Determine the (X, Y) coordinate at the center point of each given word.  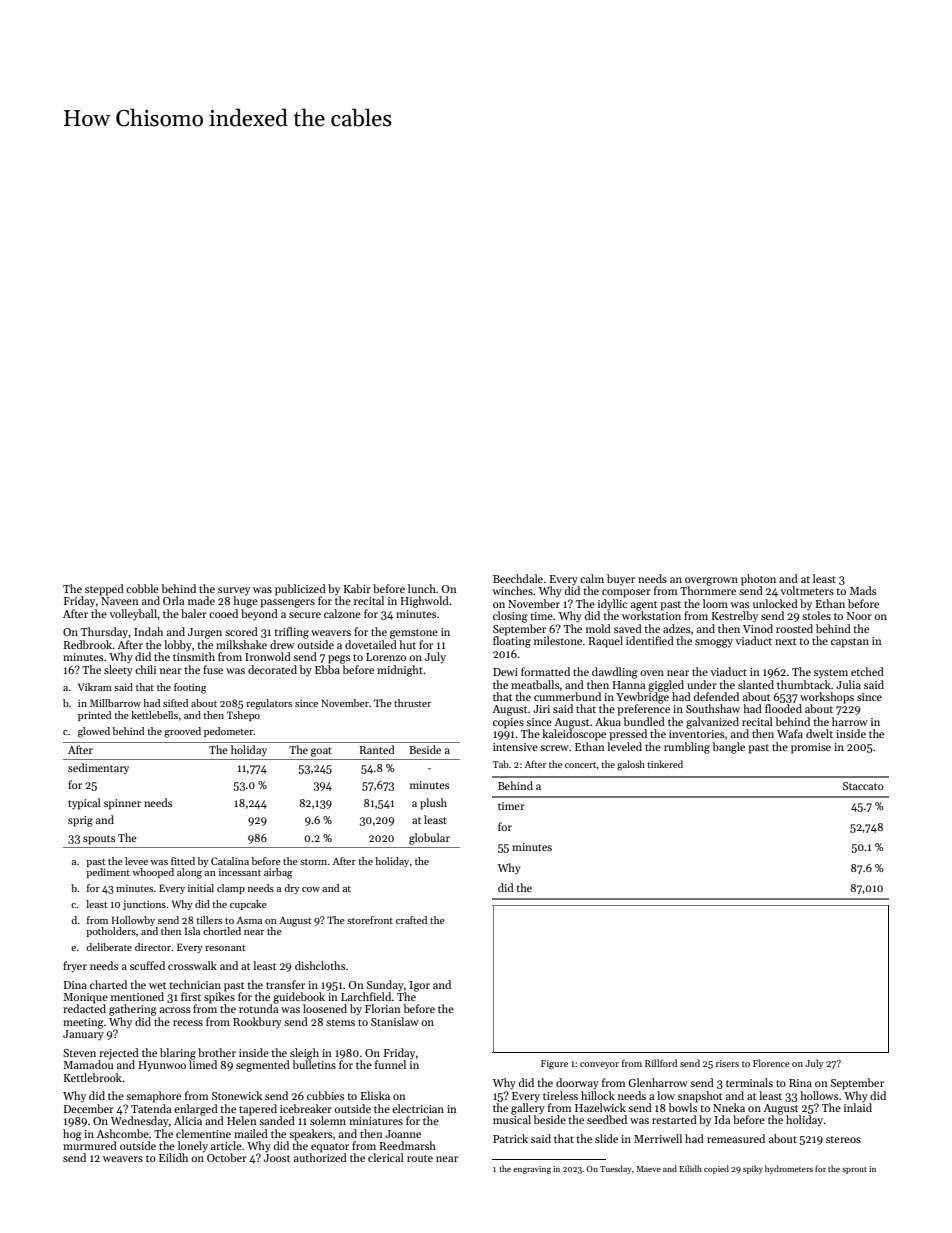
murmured (90, 1145)
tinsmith (194, 656)
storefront (370, 920)
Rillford (661, 1063)
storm (313, 862)
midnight (400, 671)
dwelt (819, 733)
